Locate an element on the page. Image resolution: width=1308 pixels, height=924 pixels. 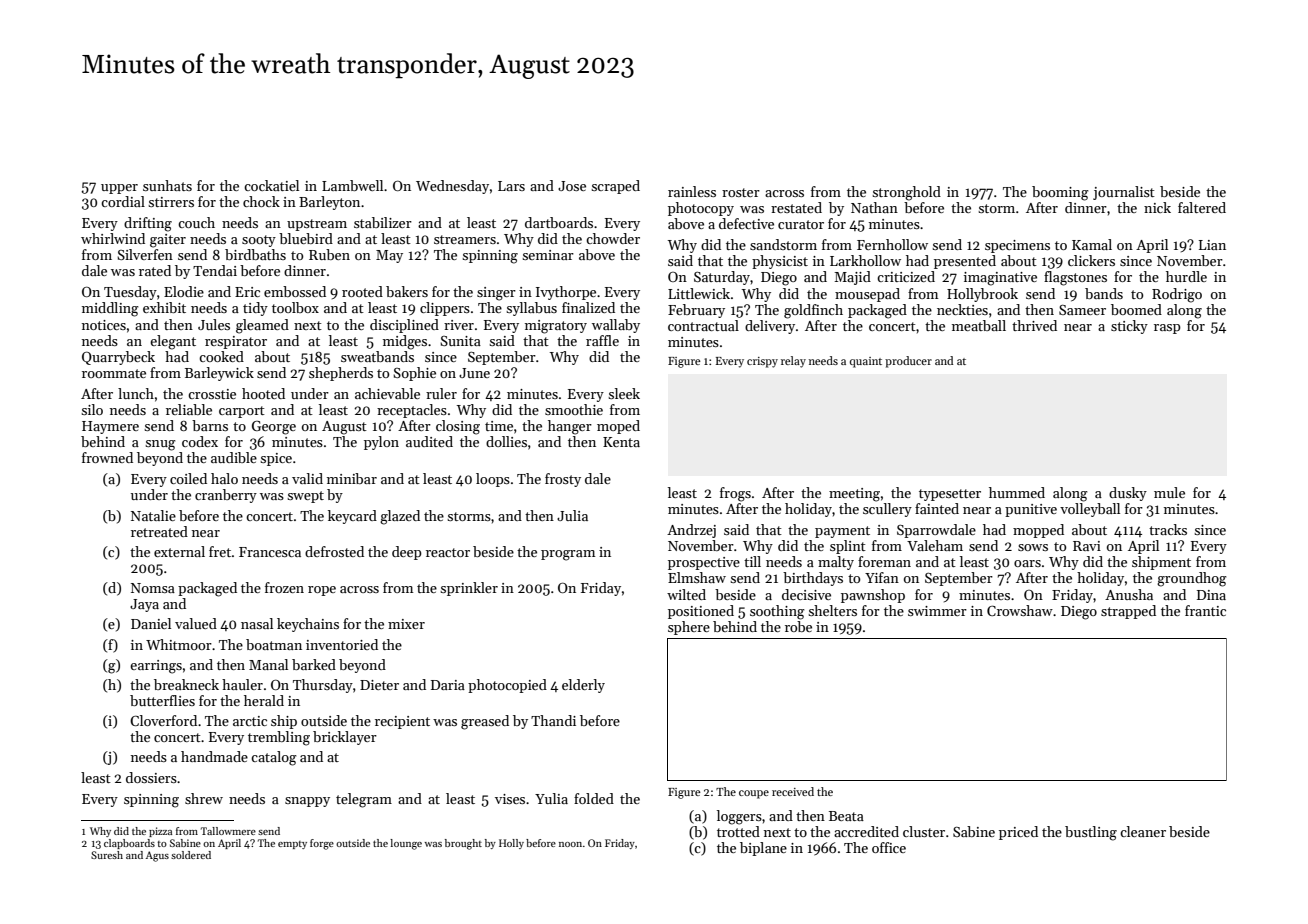
goldfinch is located at coordinates (813, 311).
